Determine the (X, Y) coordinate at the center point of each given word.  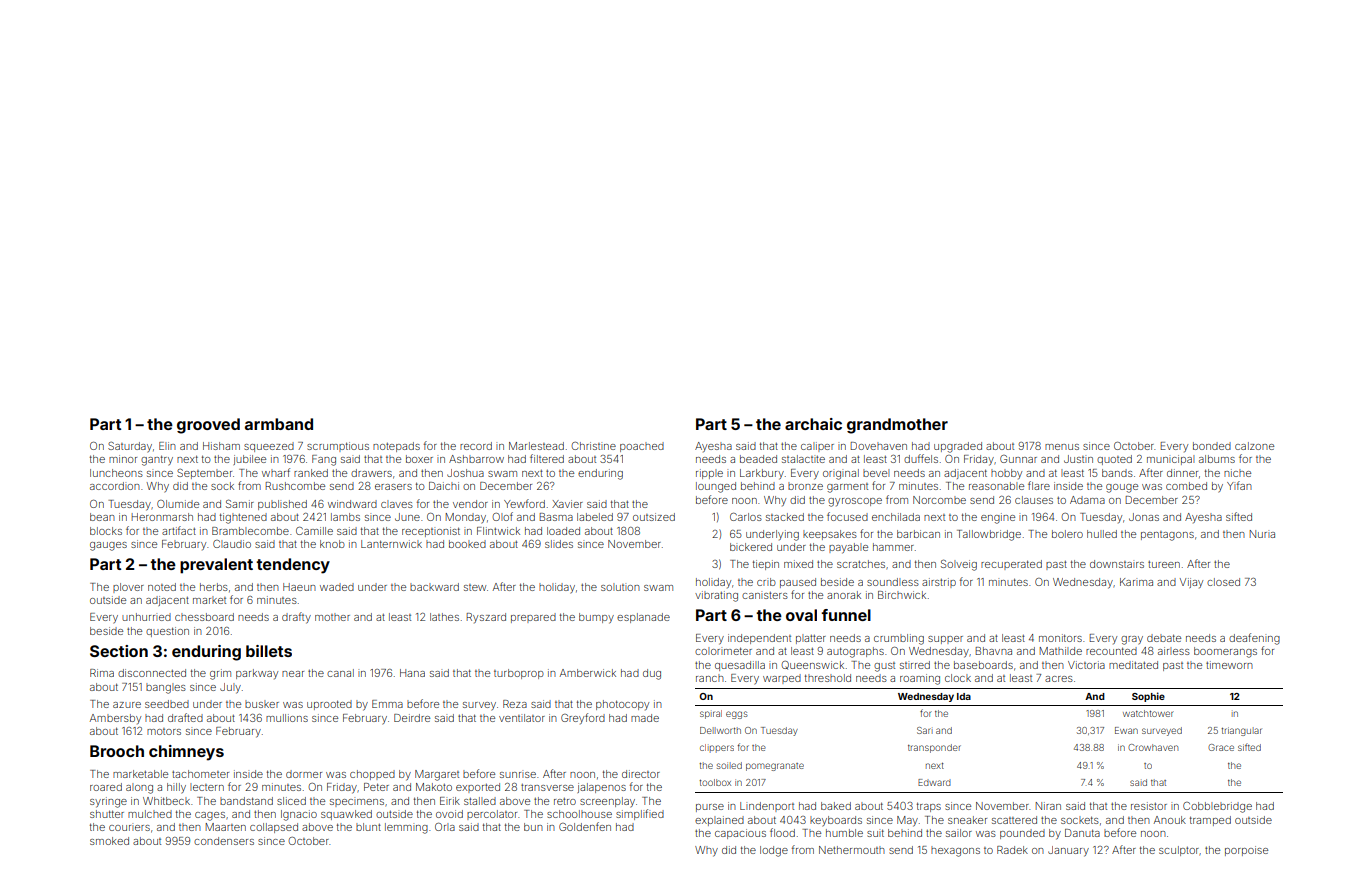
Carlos (746, 517)
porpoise (1246, 851)
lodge (774, 851)
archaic (813, 424)
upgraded (958, 447)
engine (998, 518)
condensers (224, 841)
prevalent (216, 566)
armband (279, 424)
